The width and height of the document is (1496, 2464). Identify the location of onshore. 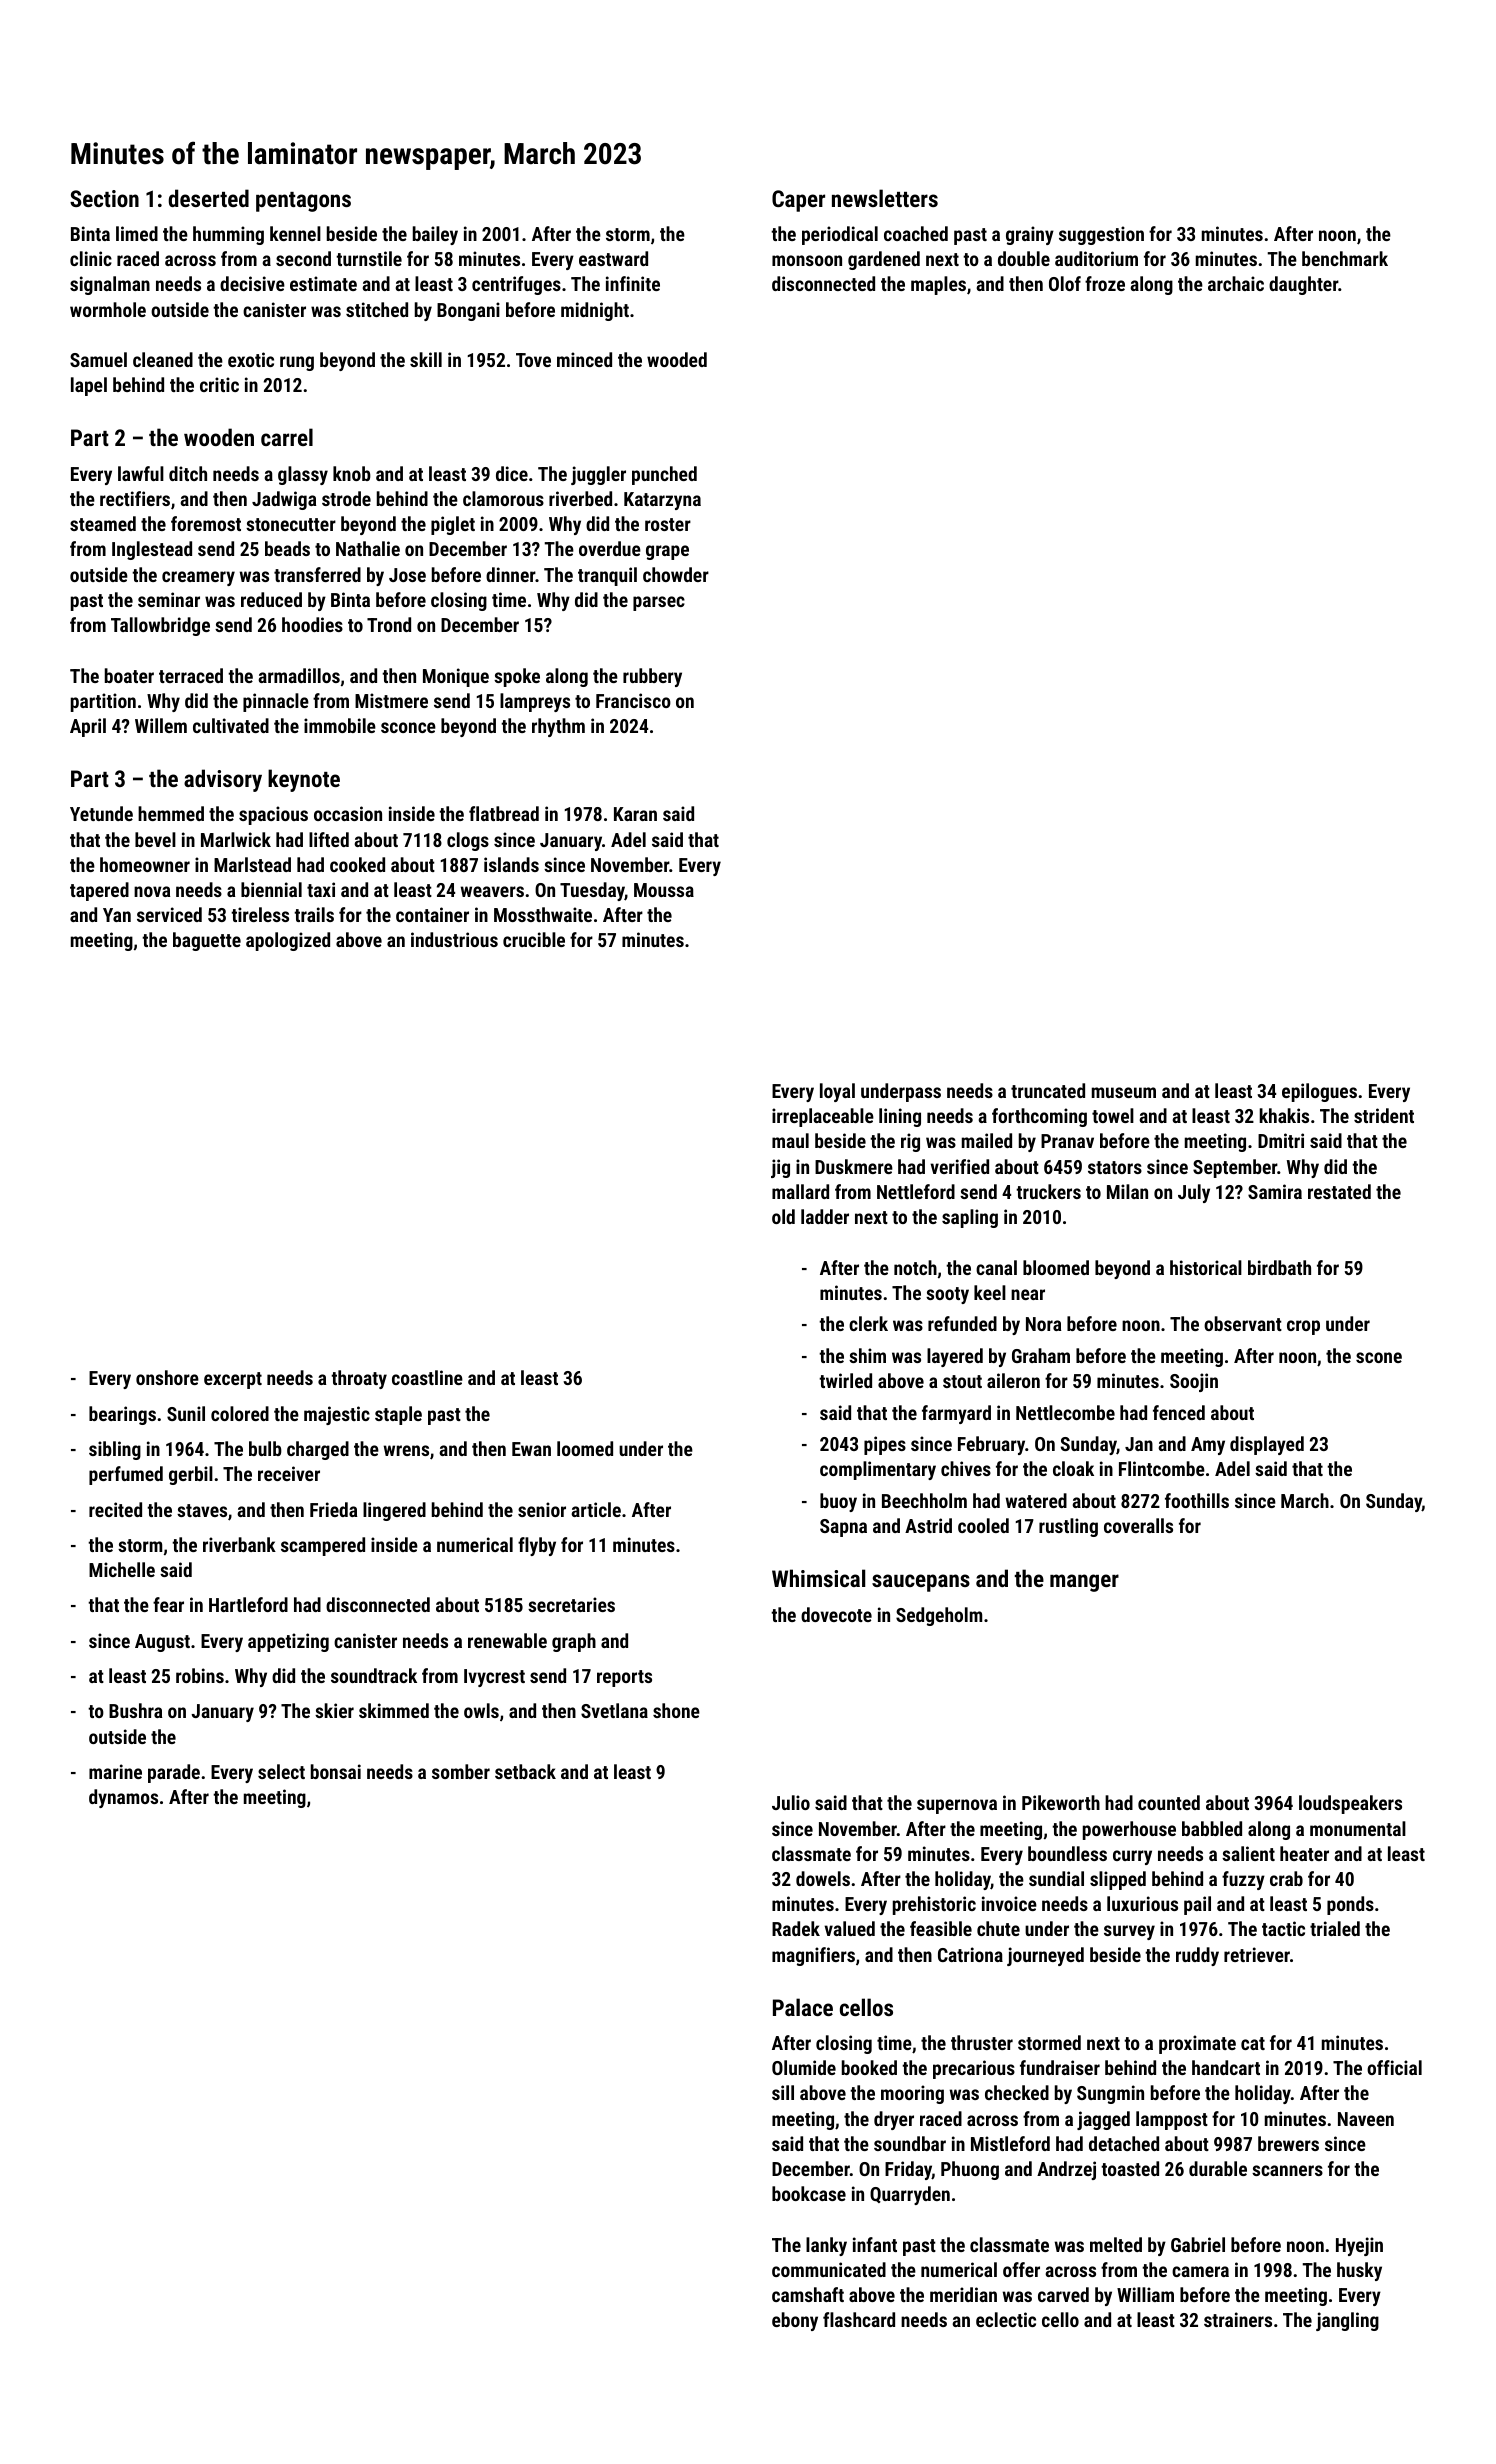
(167, 1377).
